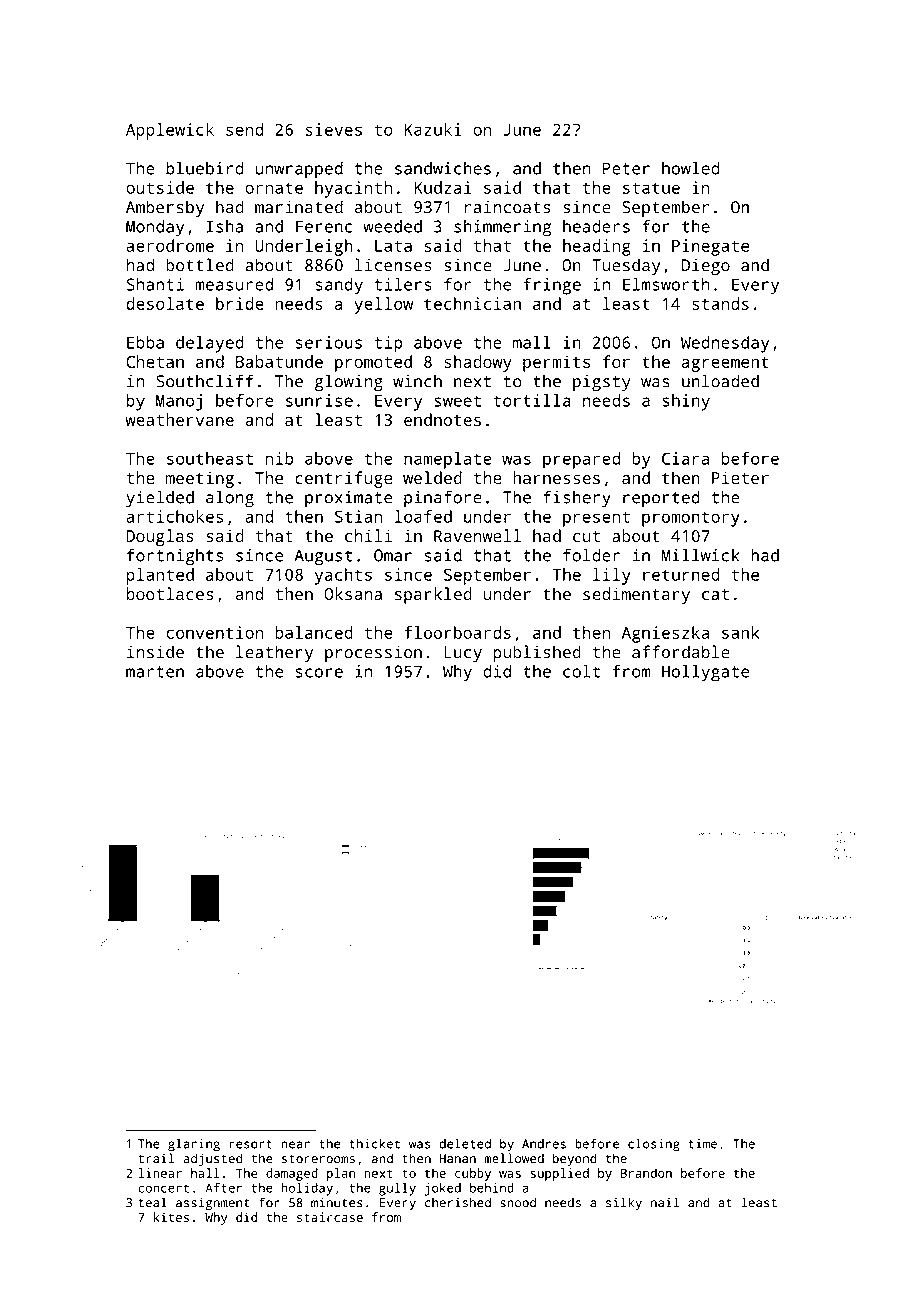 This page has width=908, height=1316. I want to click on marten, so click(155, 672).
